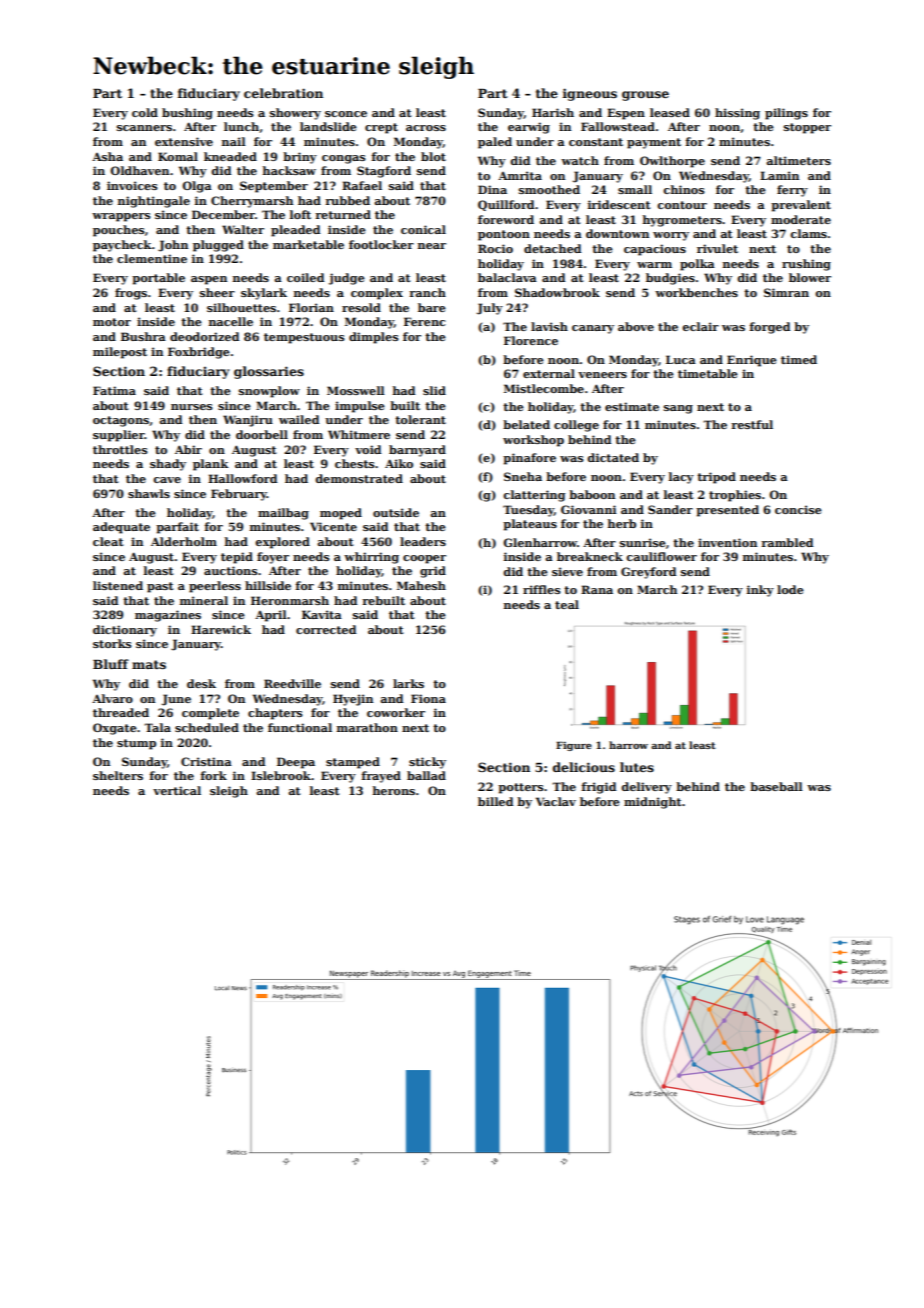 The image size is (924, 1308). What do you see at coordinates (333, 526) in the image?
I see `Vicente` at bounding box center [333, 526].
